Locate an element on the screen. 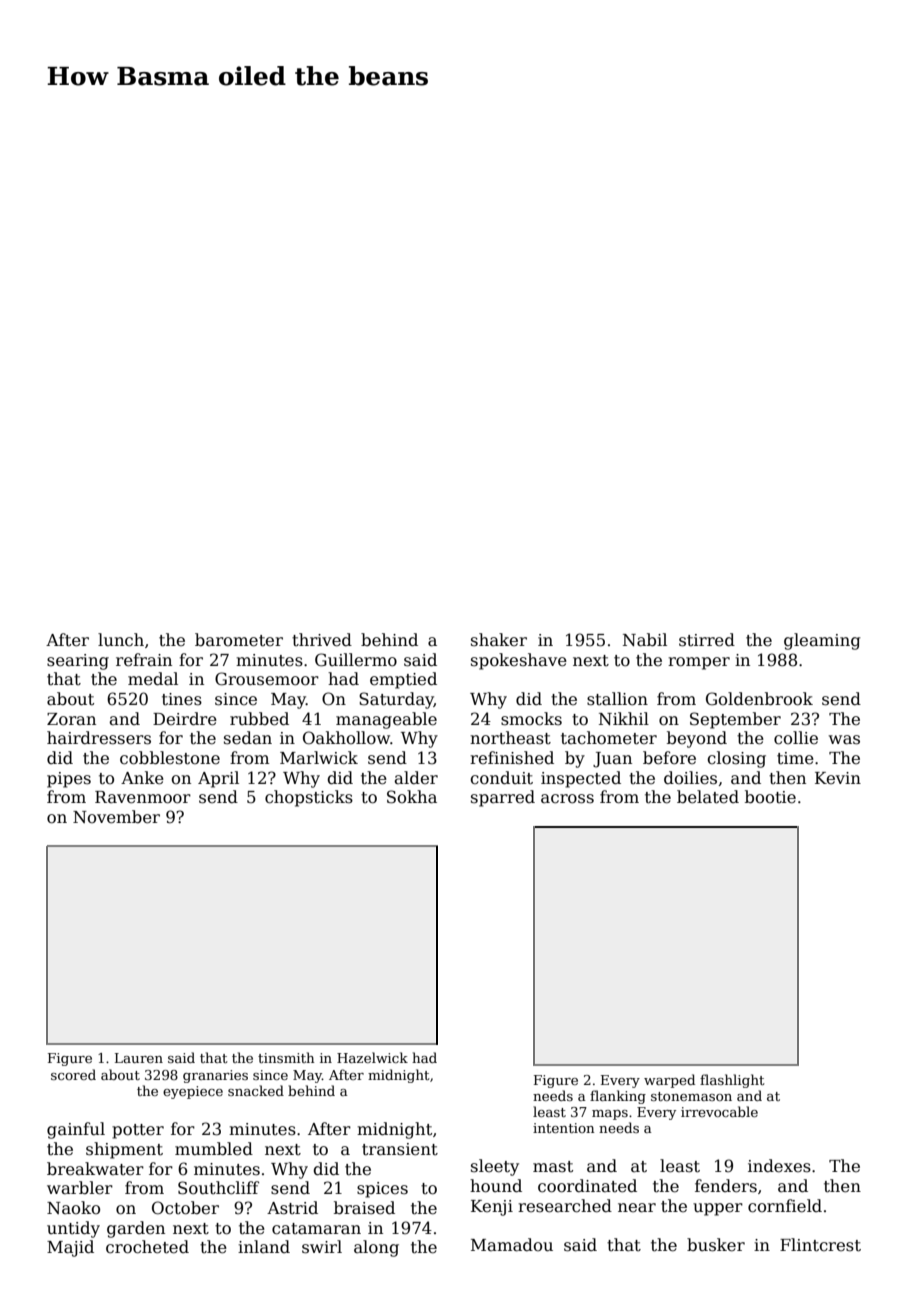 Image resolution: width=908 pixels, height=1316 pixels. sparred is located at coordinates (503, 798).
